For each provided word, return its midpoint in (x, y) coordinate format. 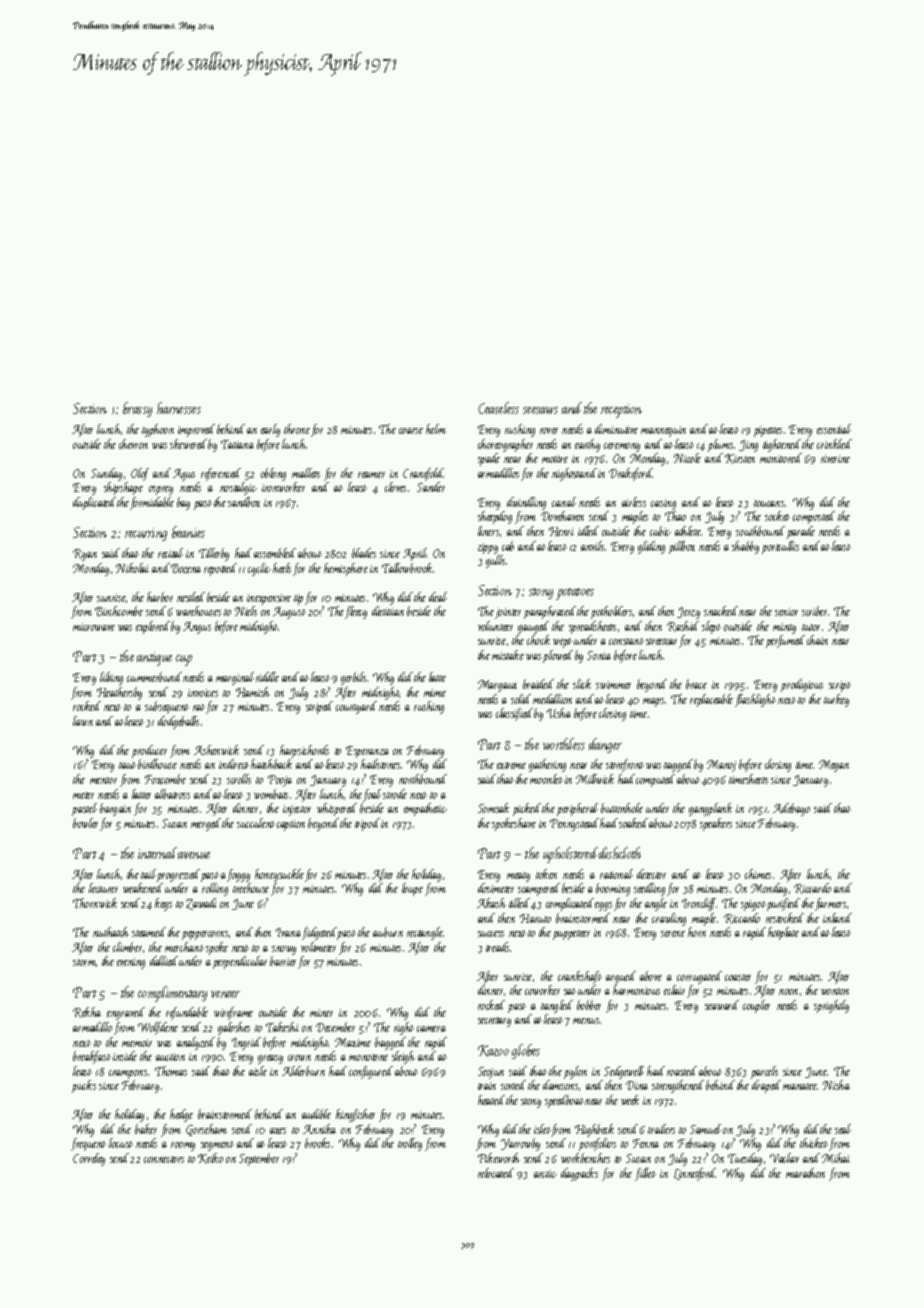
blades (364, 553)
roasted (682, 1071)
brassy (137, 409)
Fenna (646, 1143)
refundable (187, 1013)
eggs (603, 906)
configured (371, 1072)
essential (834, 429)
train (487, 1086)
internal (157, 853)
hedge (181, 1115)
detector (651, 874)
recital (170, 553)
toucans (769, 503)
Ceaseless (498, 408)
